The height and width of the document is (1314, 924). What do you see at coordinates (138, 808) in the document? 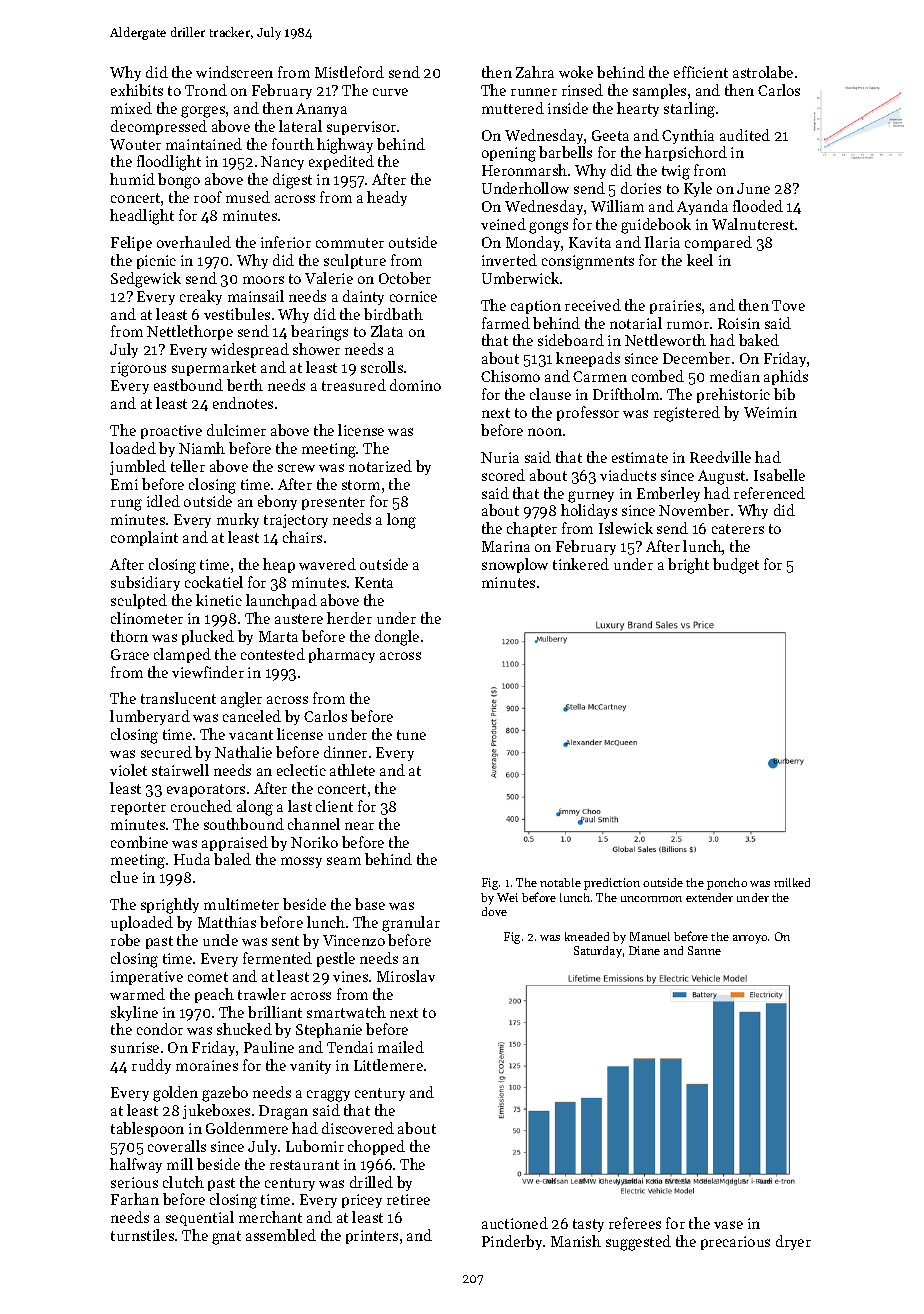
I see `reporter` at bounding box center [138, 808].
